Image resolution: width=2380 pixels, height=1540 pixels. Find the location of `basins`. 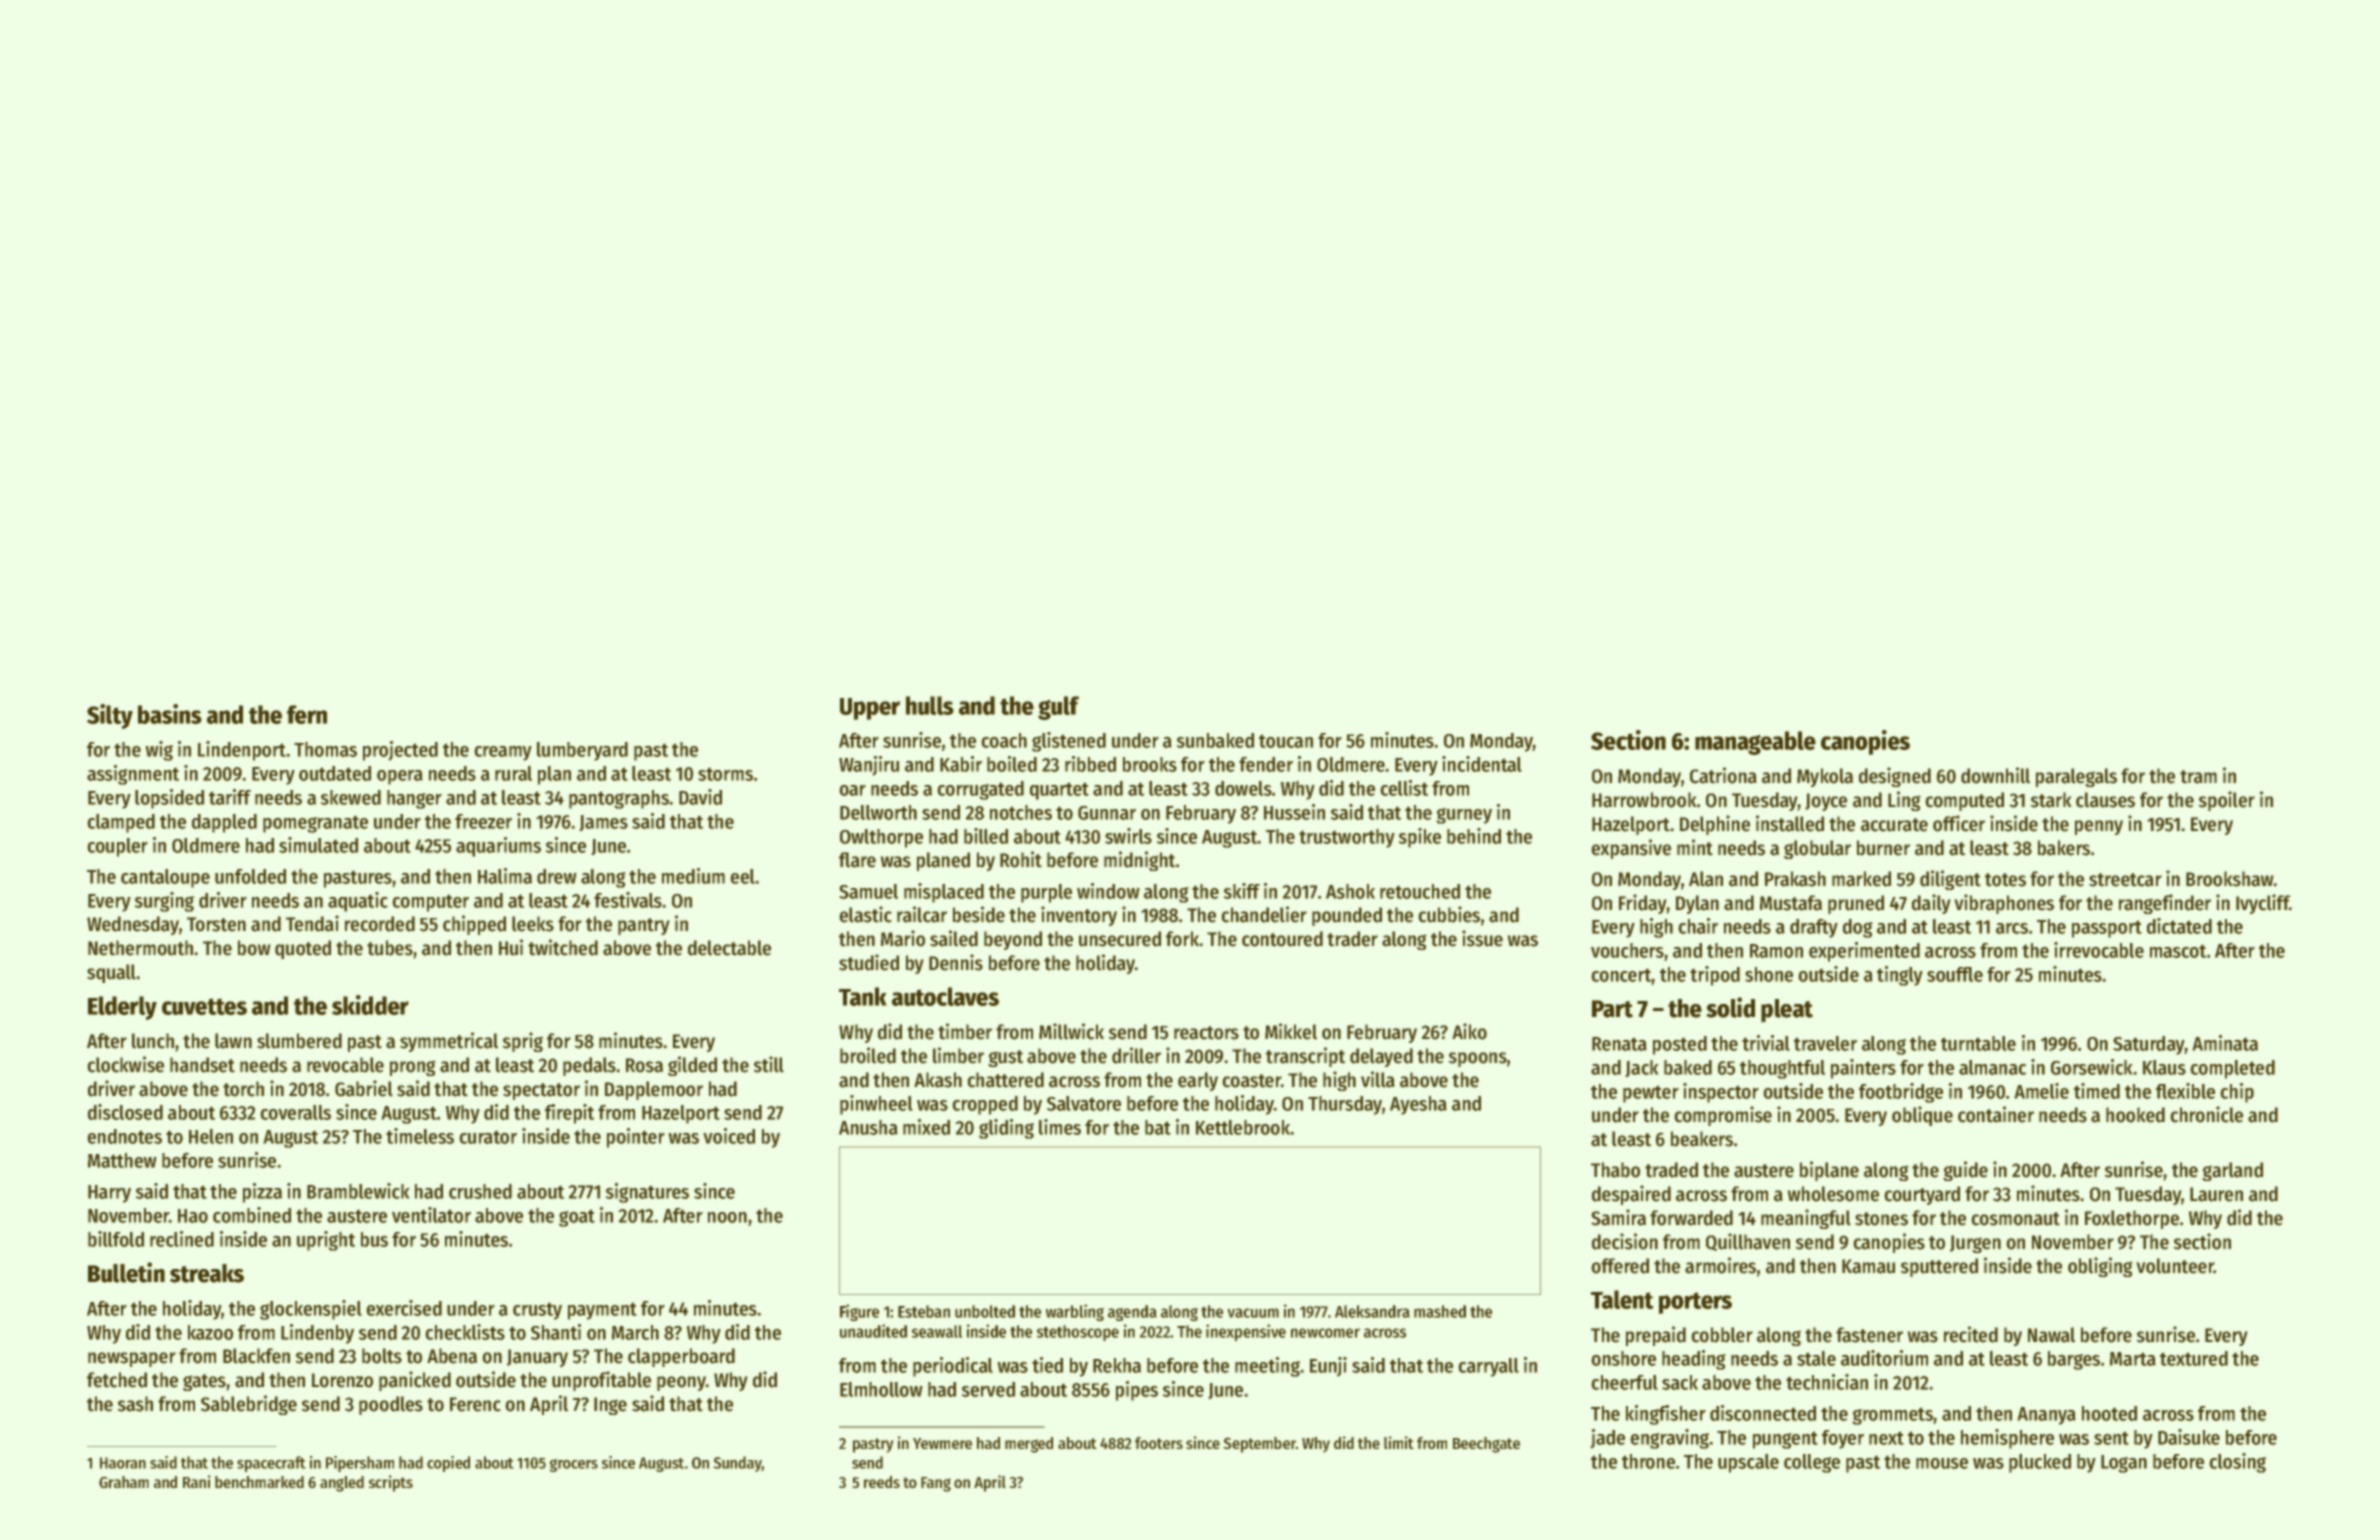

basins is located at coordinates (170, 714).
